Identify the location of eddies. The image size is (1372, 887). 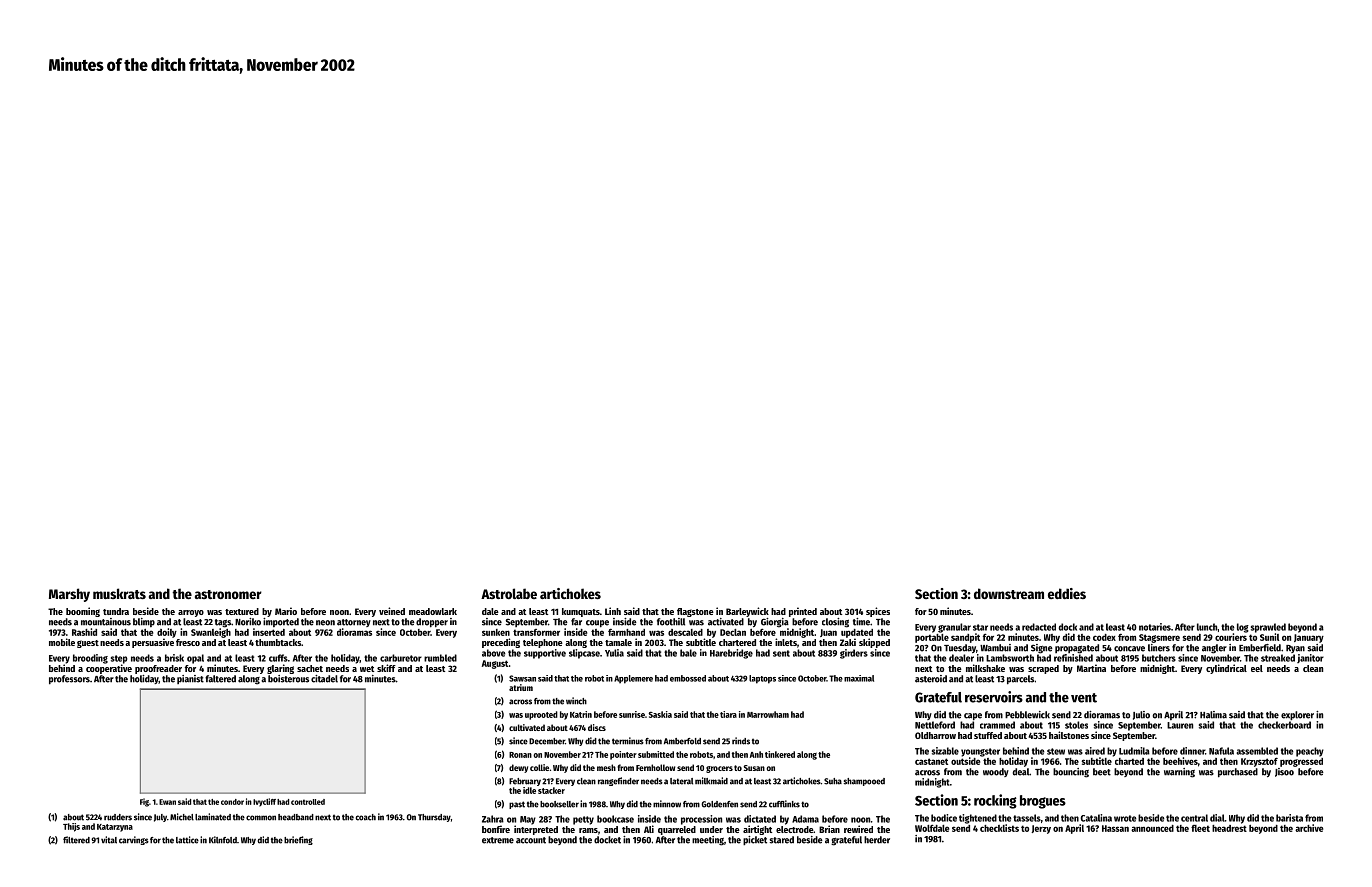
(1067, 593).
